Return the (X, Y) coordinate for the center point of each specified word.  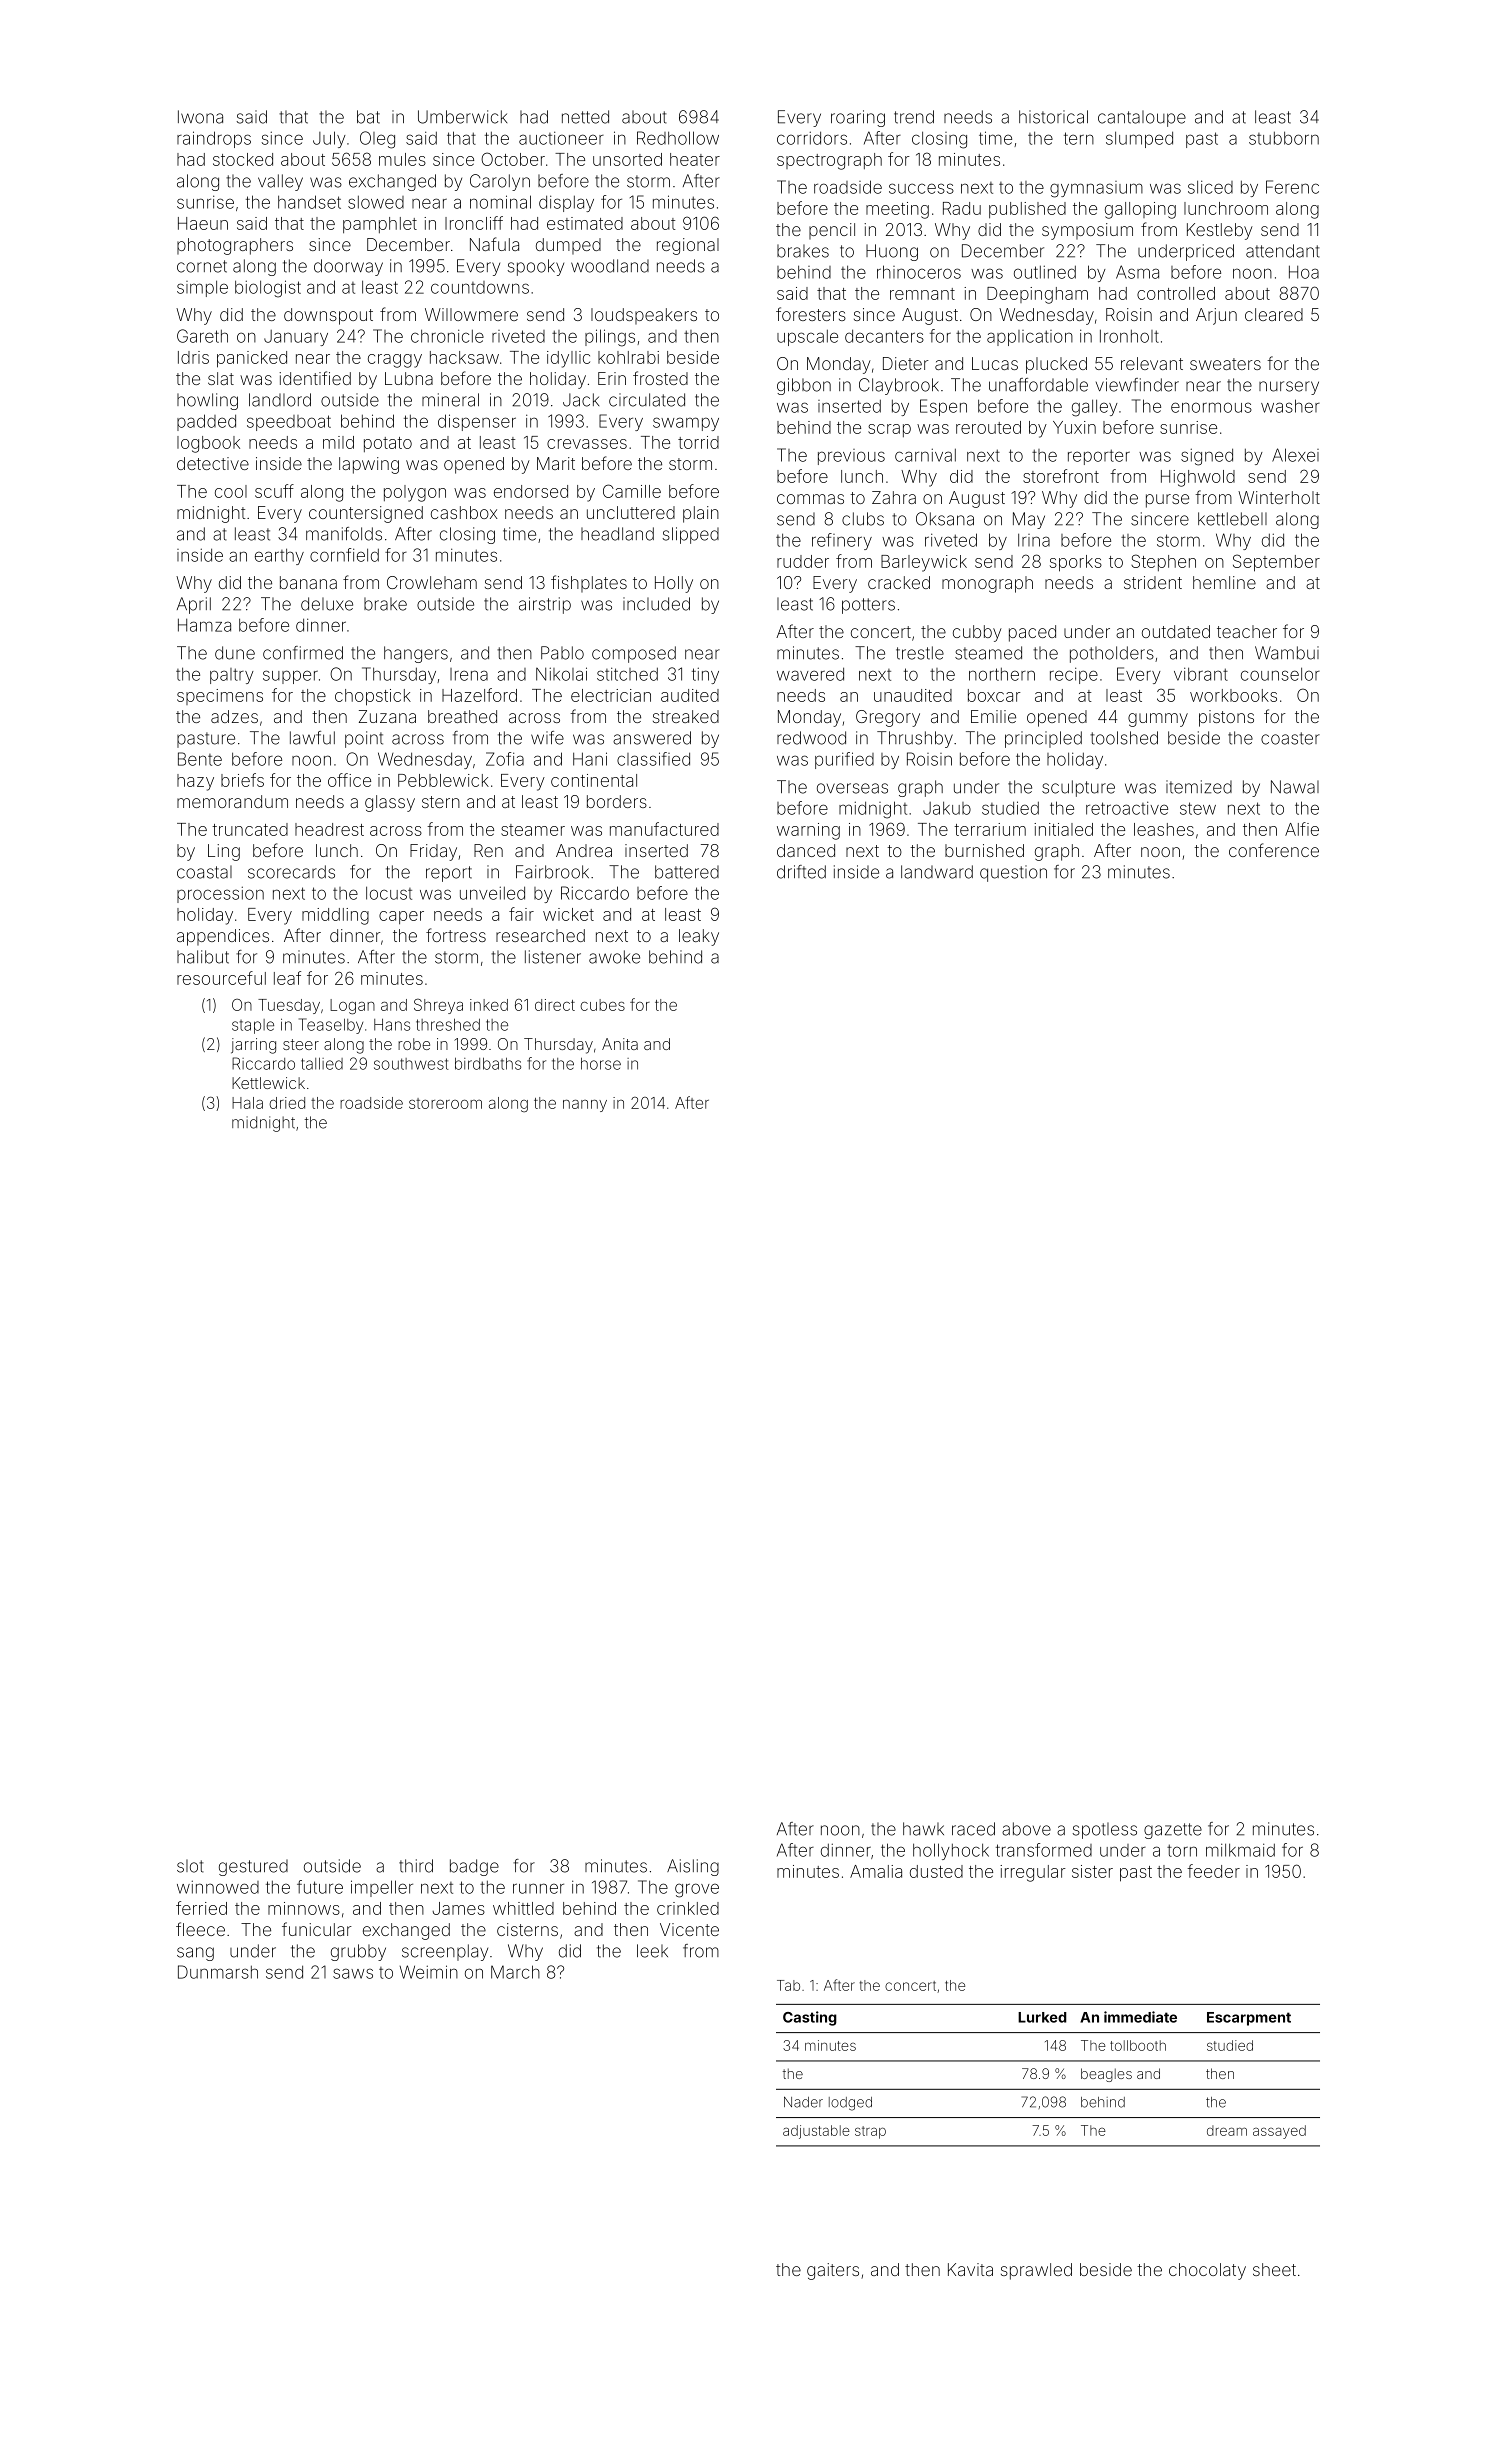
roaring (858, 118)
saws (353, 1973)
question (1013, 873)
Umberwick (462, 117)
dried (287, 1103)
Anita (620, 1044)
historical (1053, 117)
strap (870, 2132)
